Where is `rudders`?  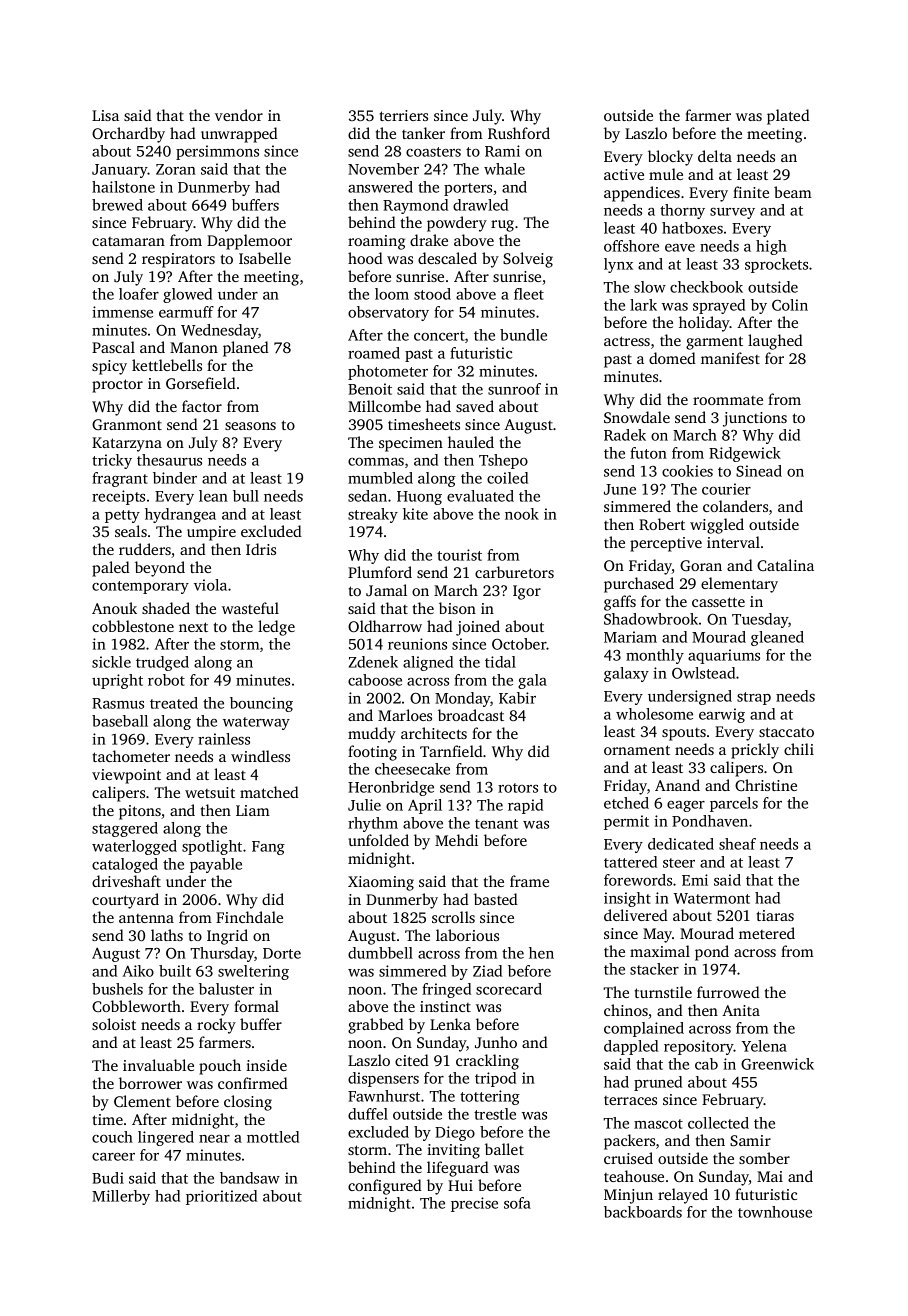 rudders is located at coordinates (145, 549).
